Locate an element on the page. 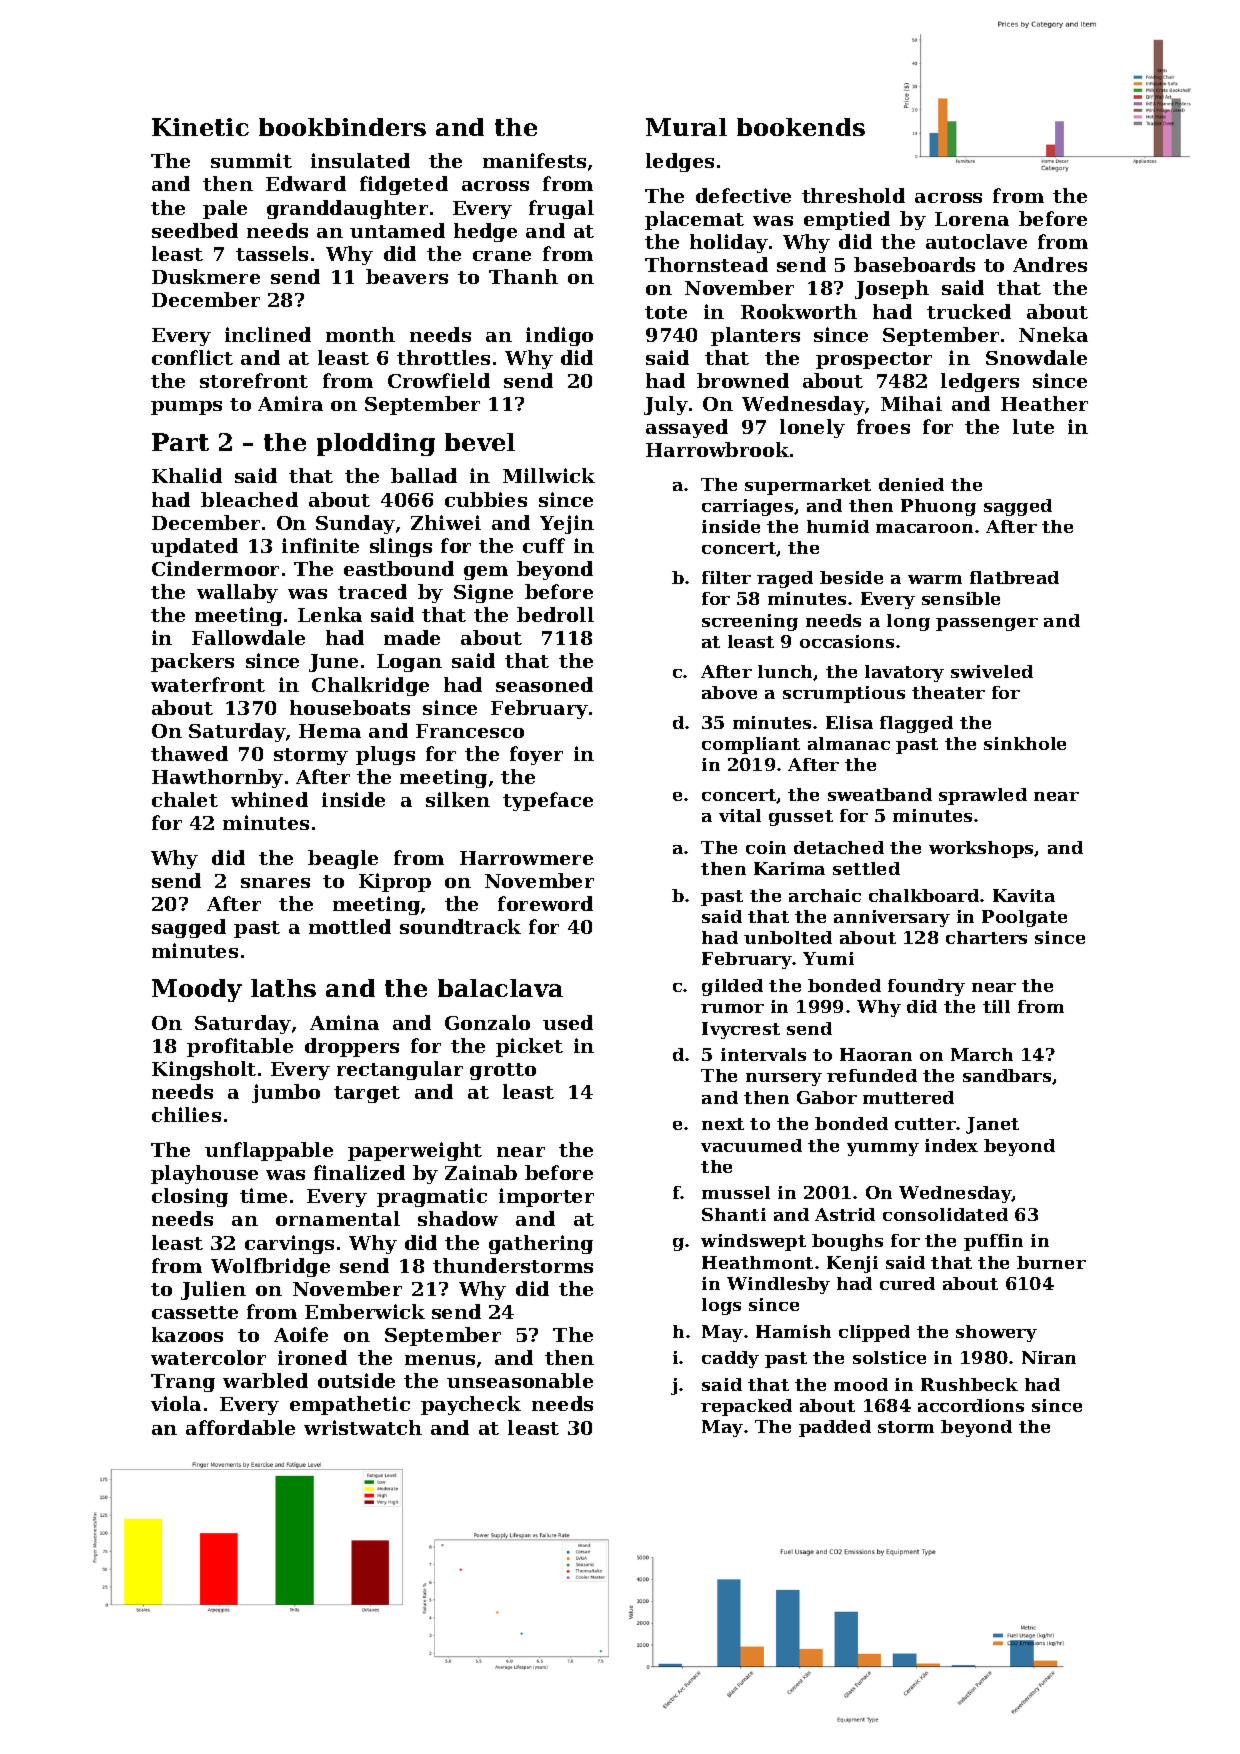 This document has height=1754, width=1240. till is located at coordinates (996, 1006).
